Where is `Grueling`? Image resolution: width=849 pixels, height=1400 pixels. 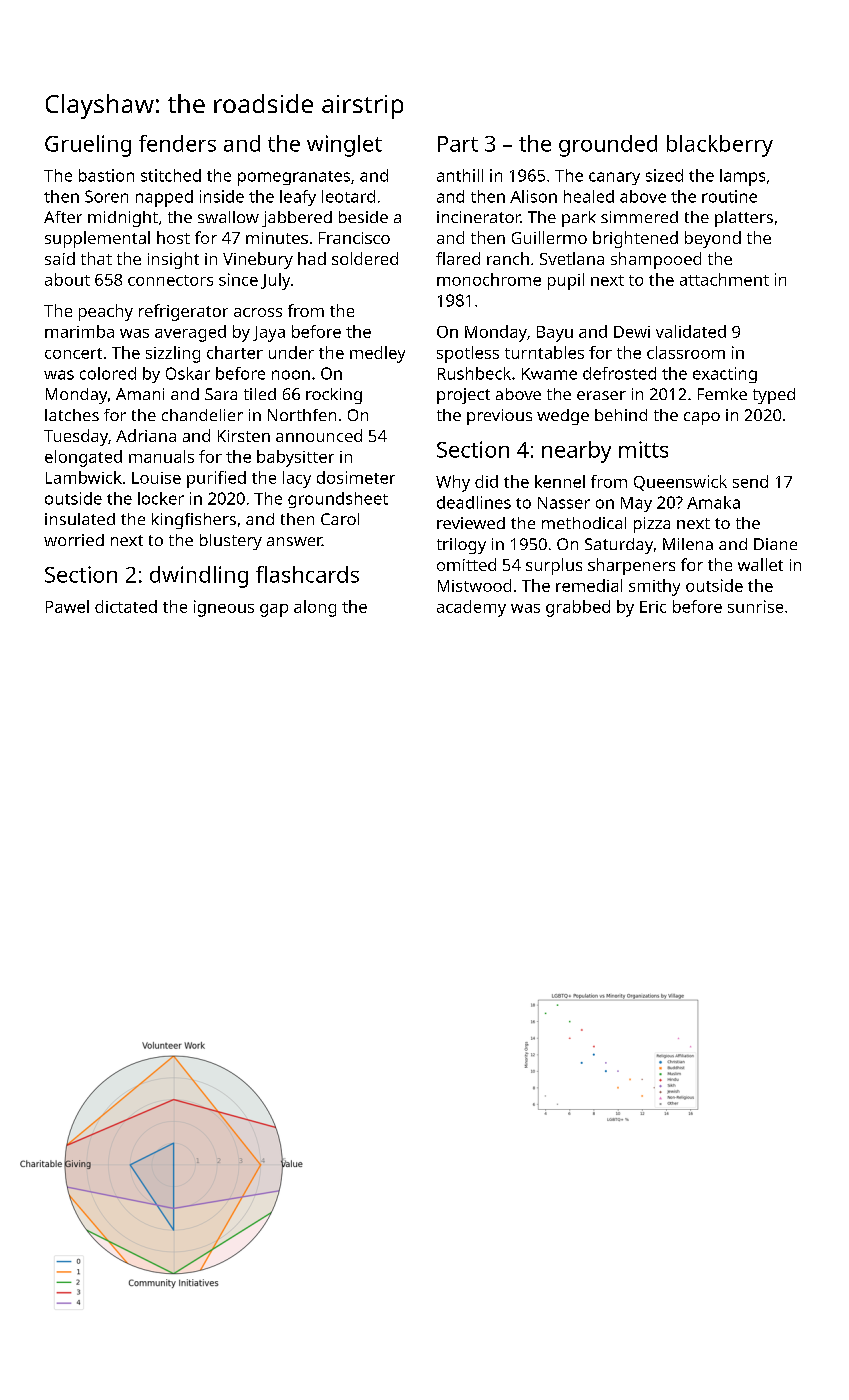 Grueling is located at coordinates (88, 146).
